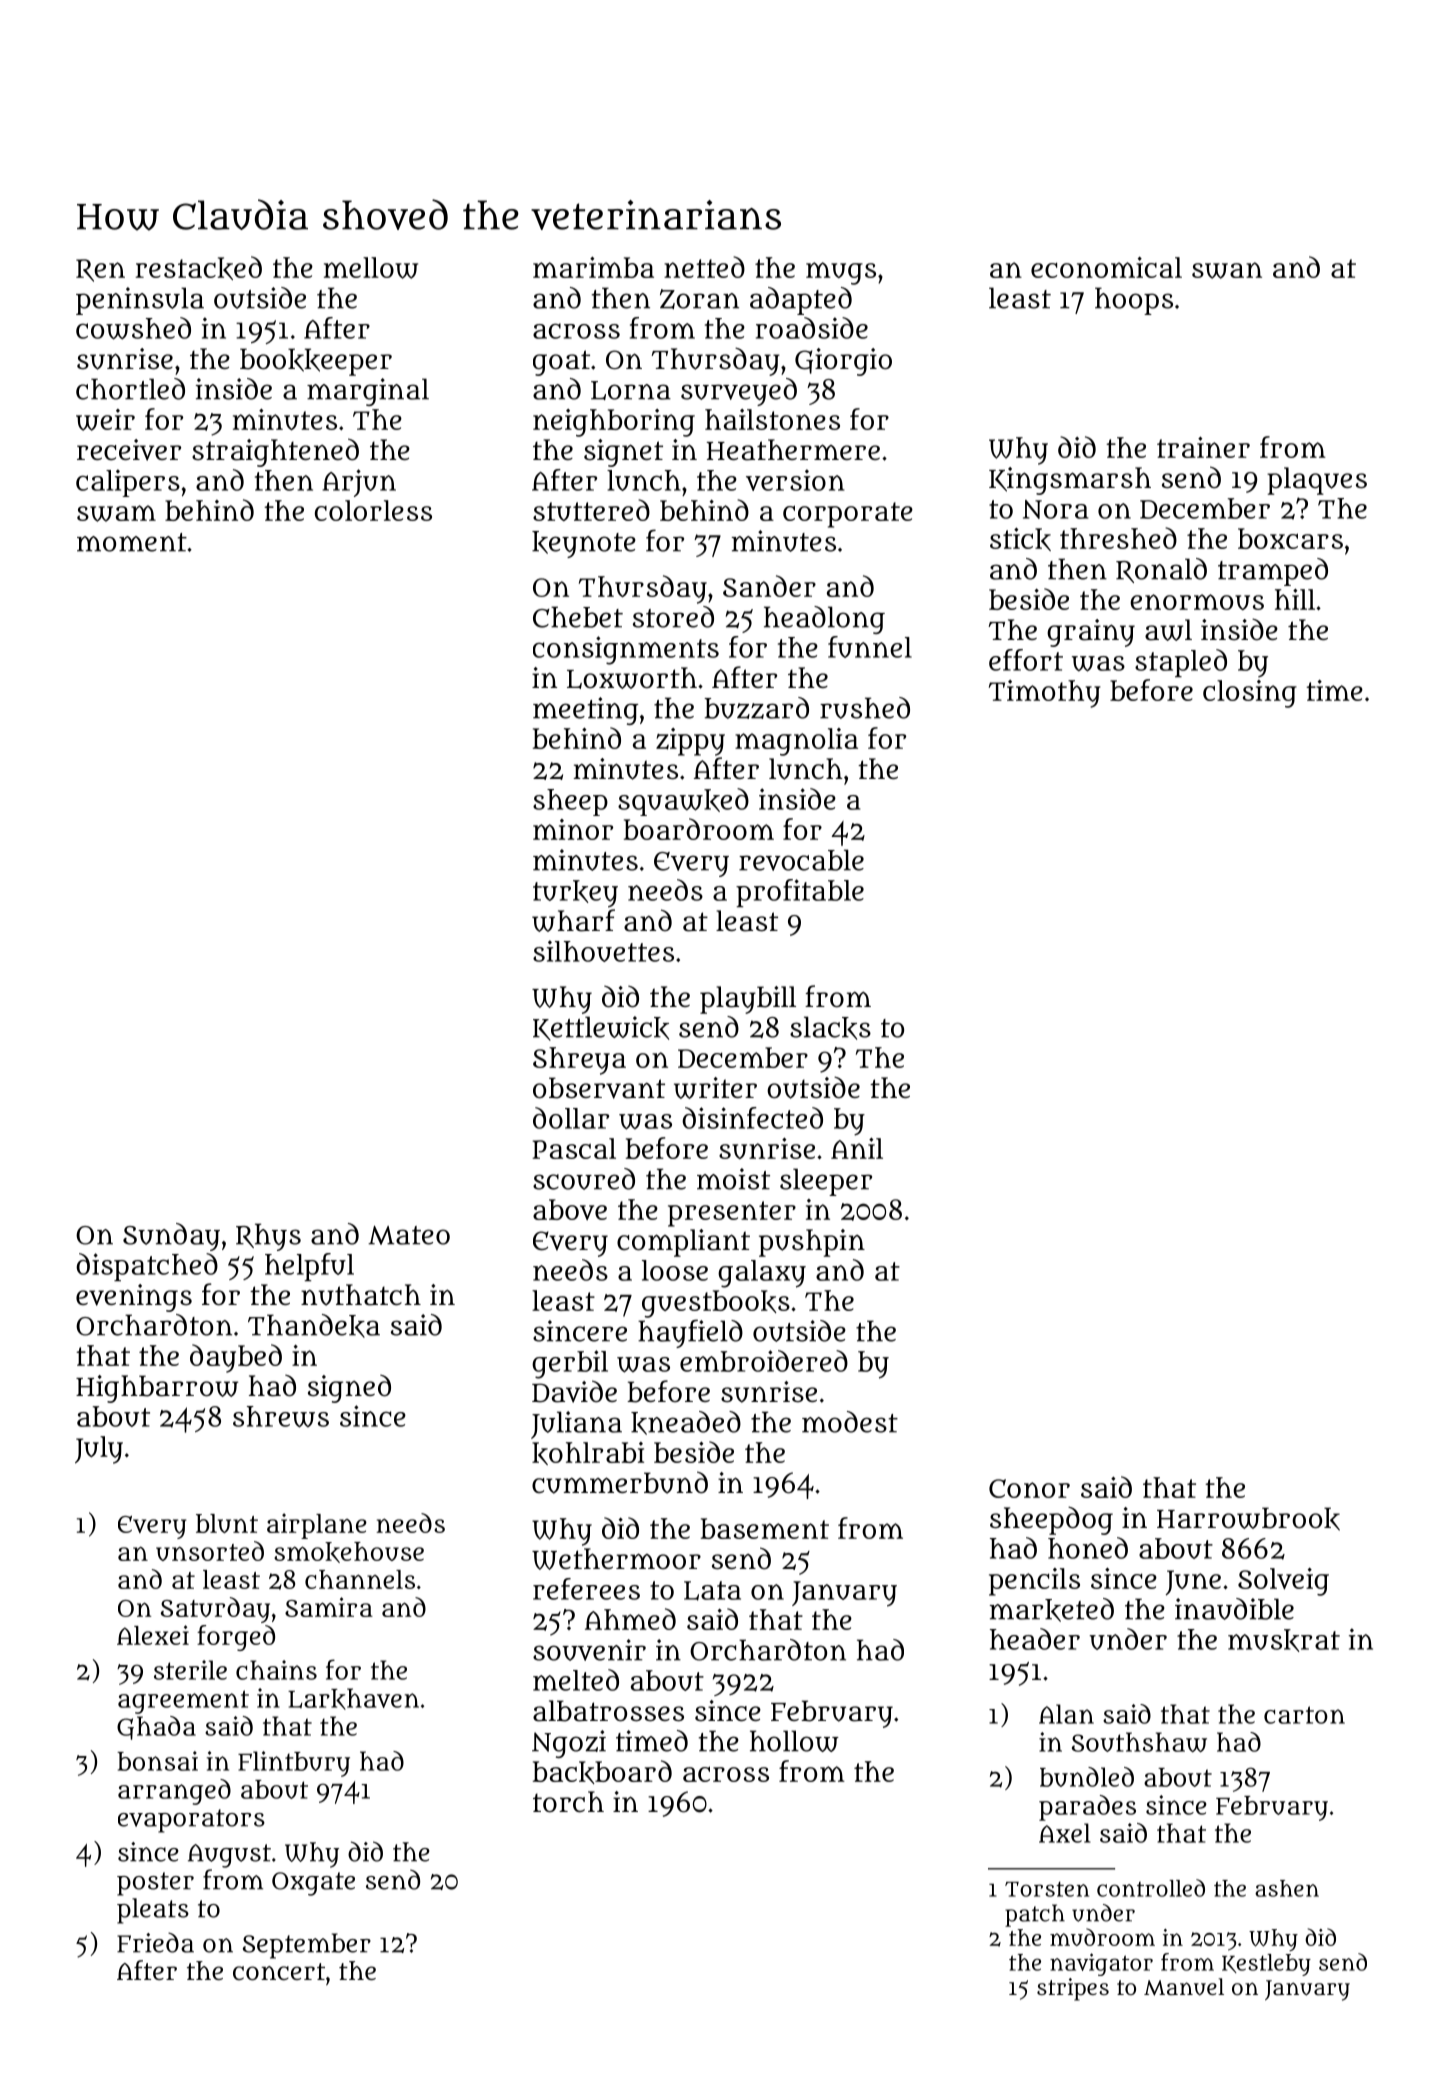 This page has height=2100, width=1450. What do you see at coordinates (1134, 301) in the page?
I see `hoops` at bounding box center [1134, 301].
